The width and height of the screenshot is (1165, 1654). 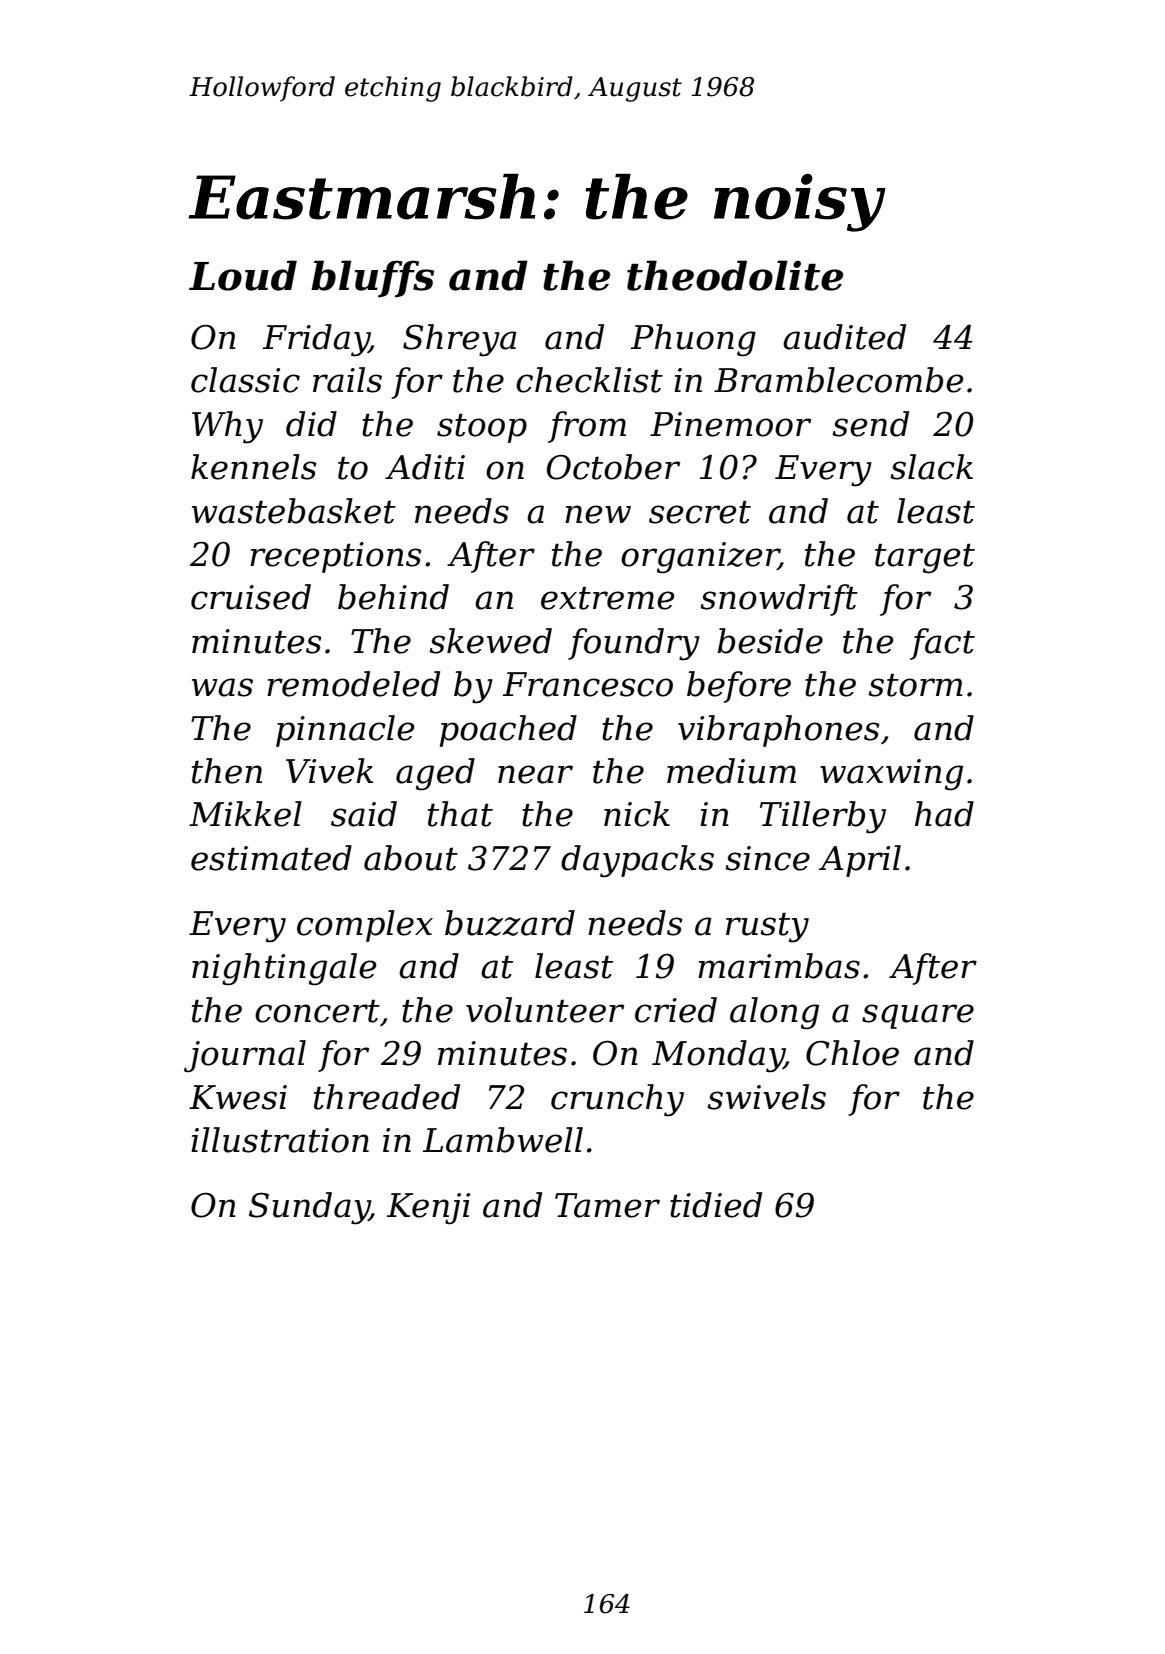 What do you see at coordinates (637, 861) in the screenshot?
I see `daypacks` at bounding box center [637, 861].
